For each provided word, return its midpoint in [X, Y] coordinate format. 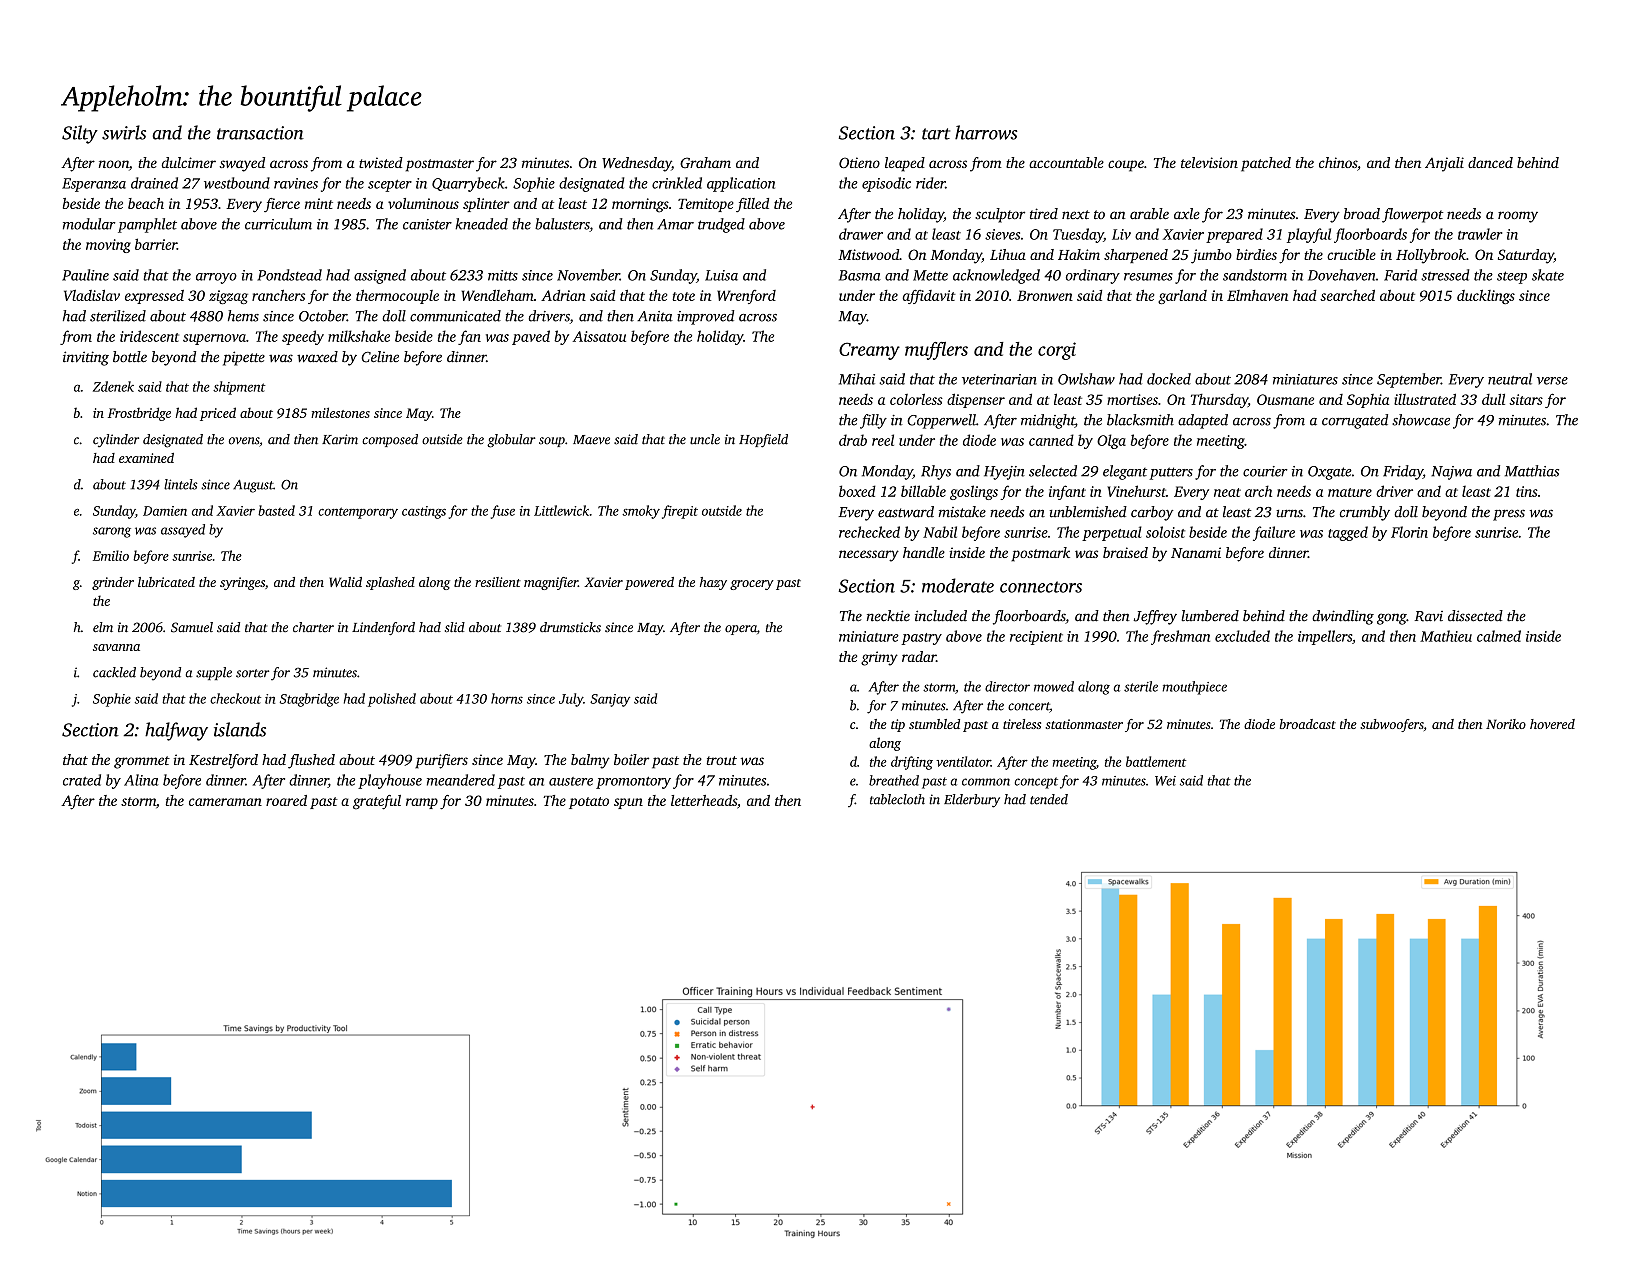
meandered [461, 780]
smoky [641, 512]
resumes [1148, 277]
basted [276, 510]
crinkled [677, 183]
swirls [124, 132]
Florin [1409, 532]
